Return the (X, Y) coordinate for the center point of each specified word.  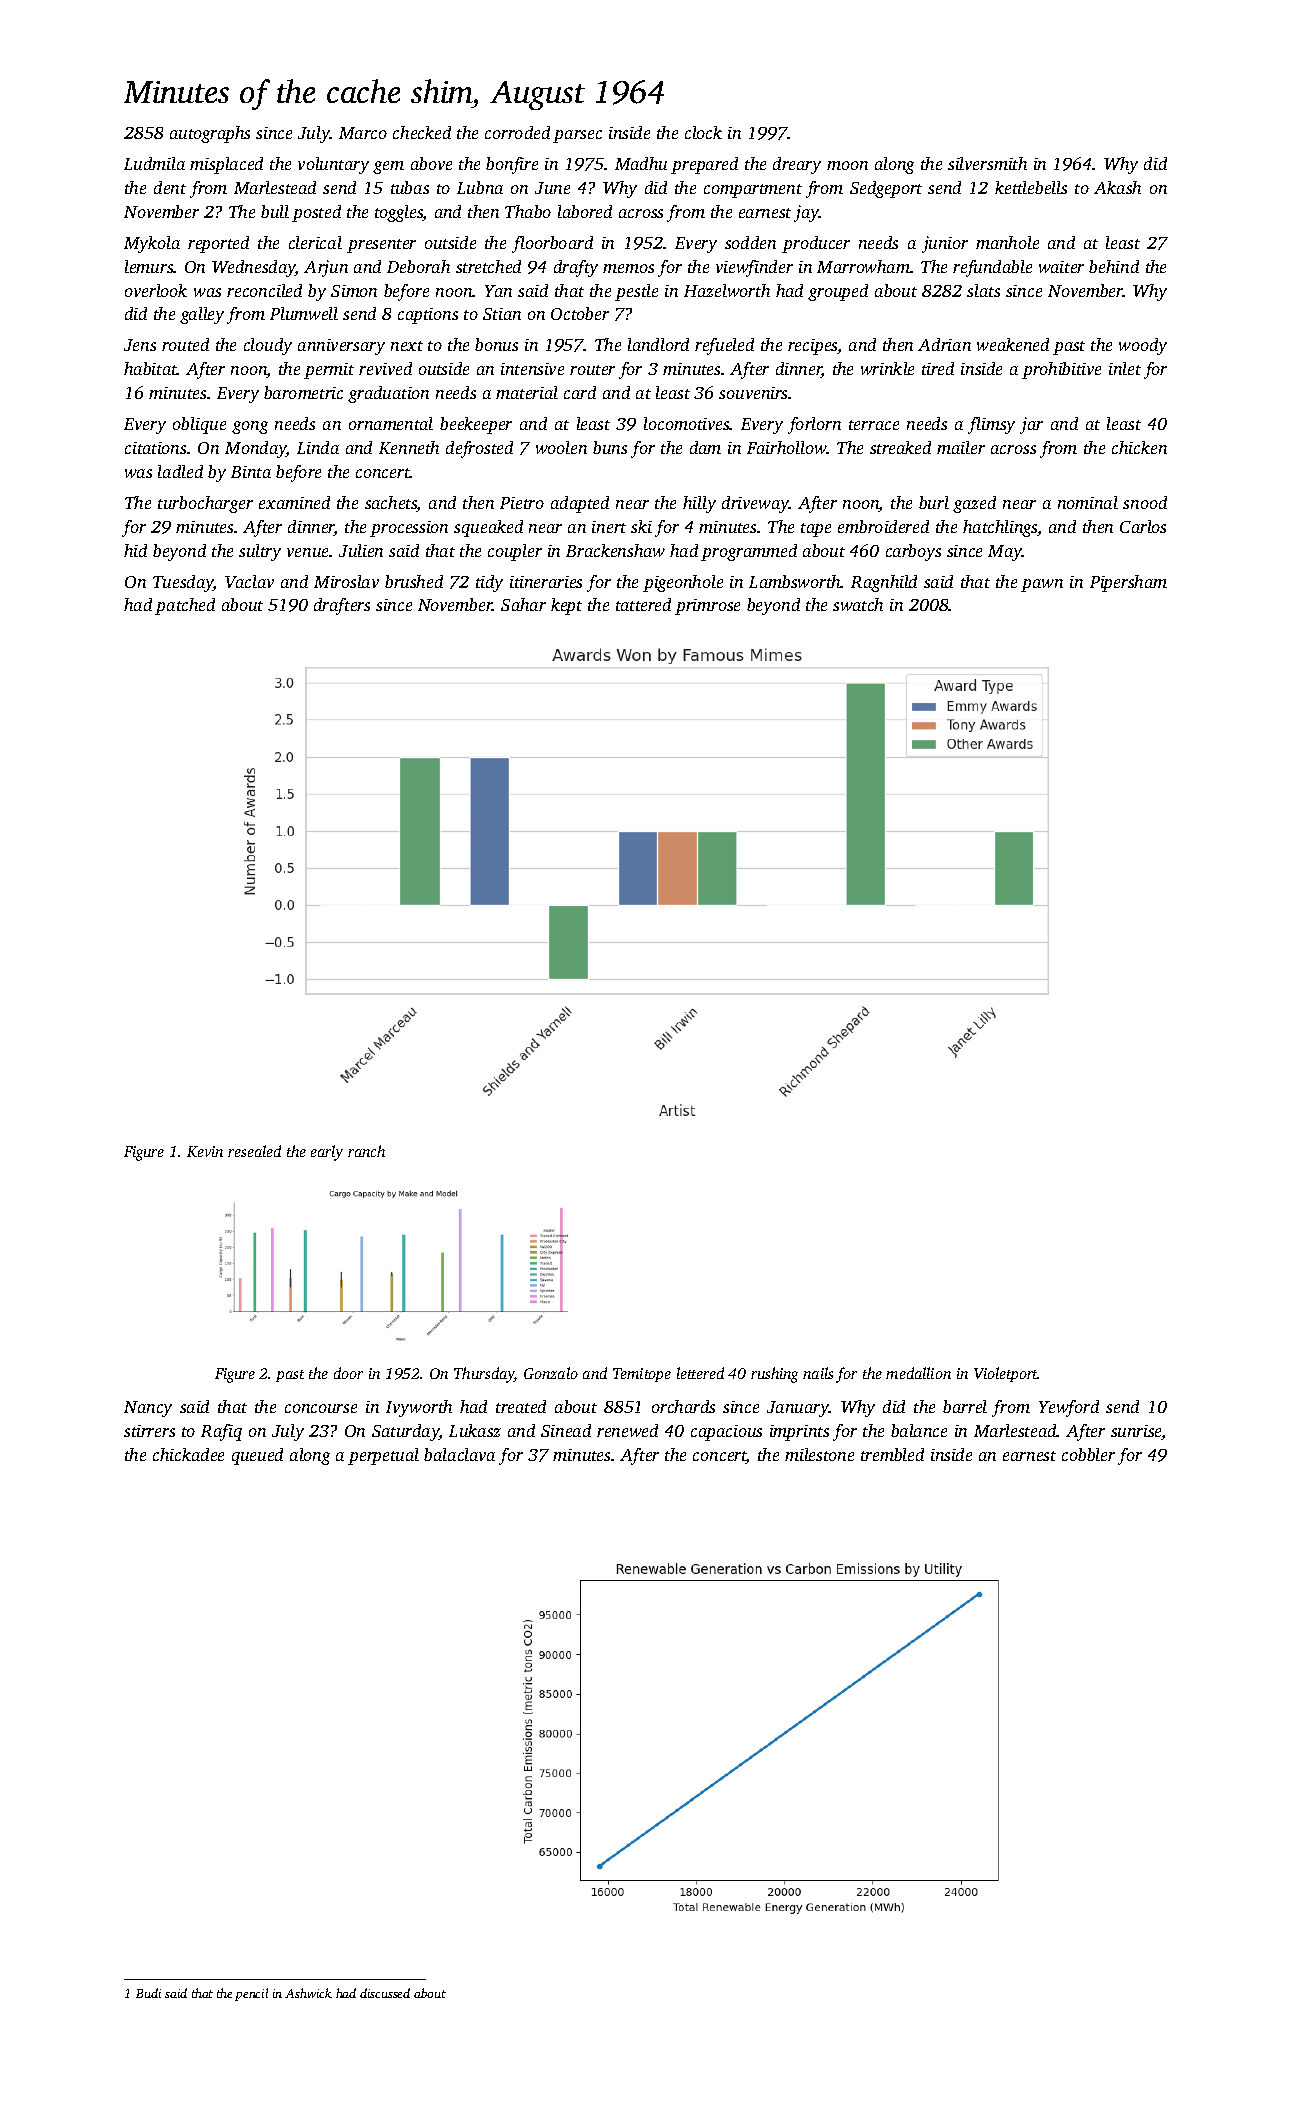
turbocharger (205, 504)
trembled (892, 1454)
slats (983, 290)
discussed (385, 1993)
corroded (517, 132)
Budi (148, 1993)
